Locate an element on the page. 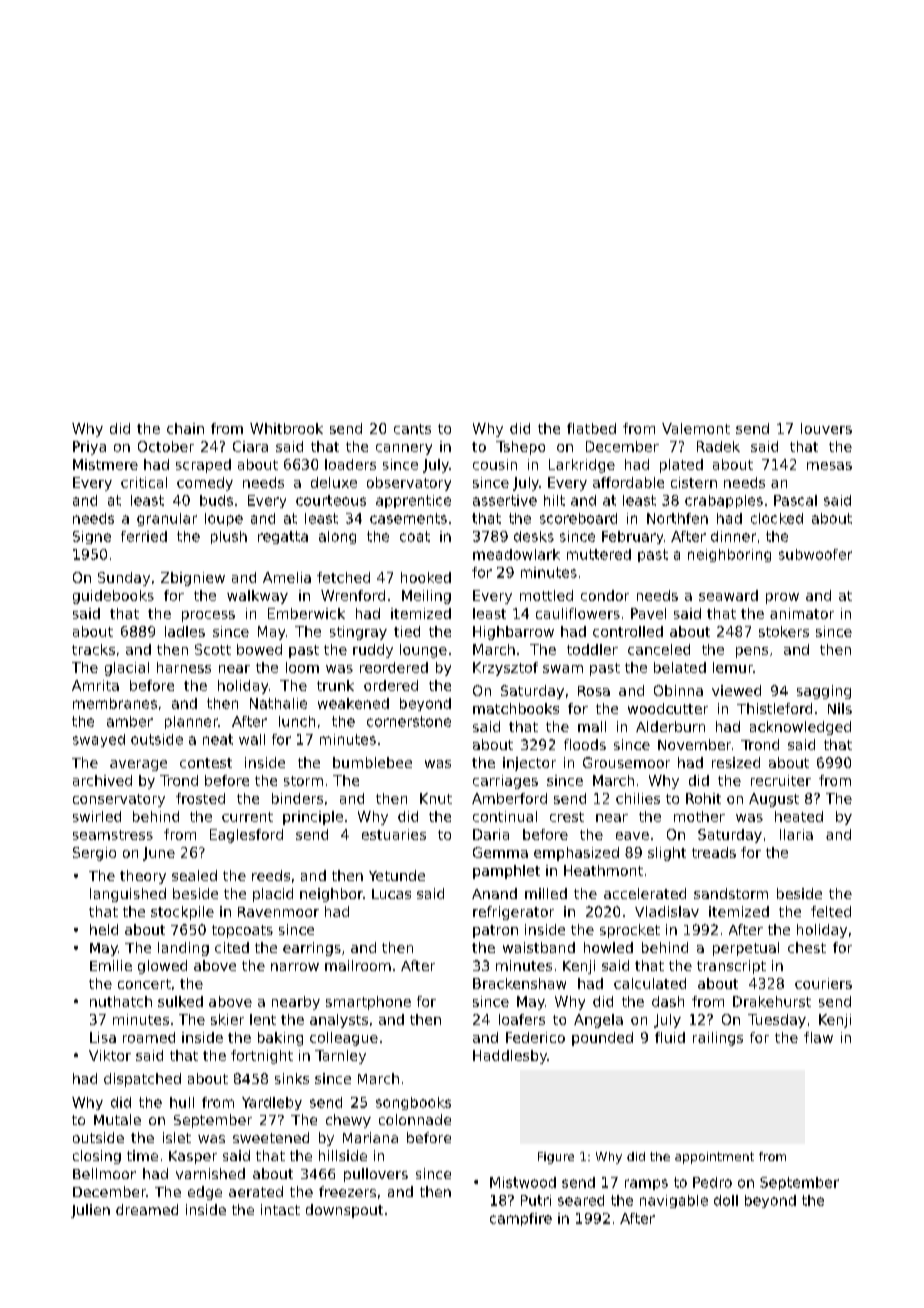 This image has height=1308, width=924. Mistmere is located at coordinates (105, 464).
